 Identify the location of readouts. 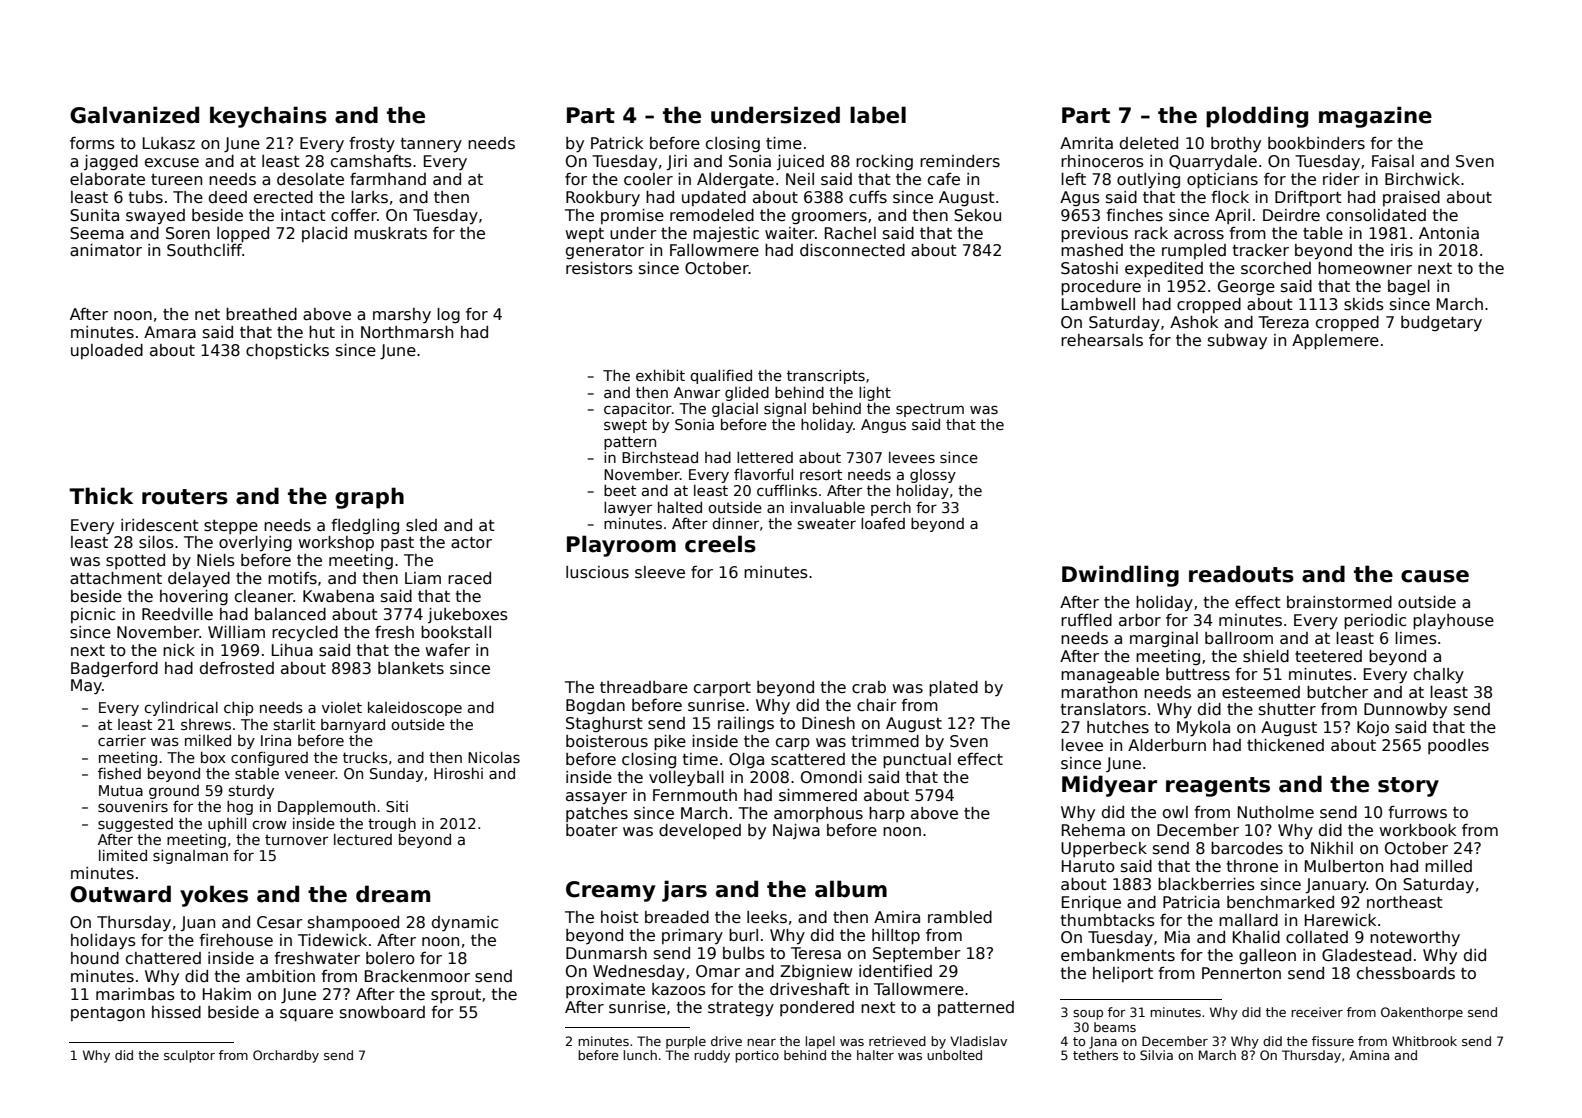
(1241, 574).
